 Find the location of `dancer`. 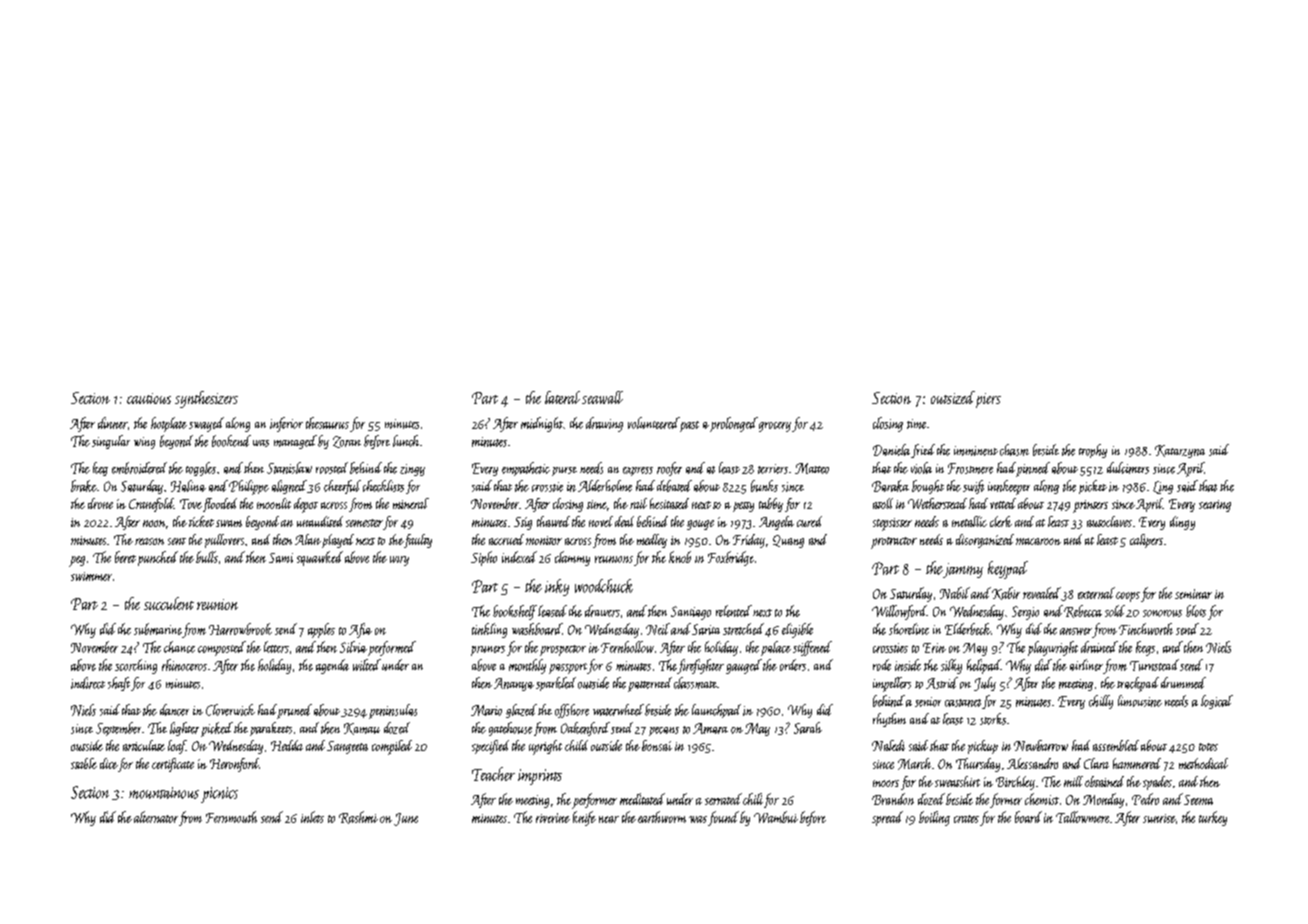

dancer is located at coordinates (174, 710).
